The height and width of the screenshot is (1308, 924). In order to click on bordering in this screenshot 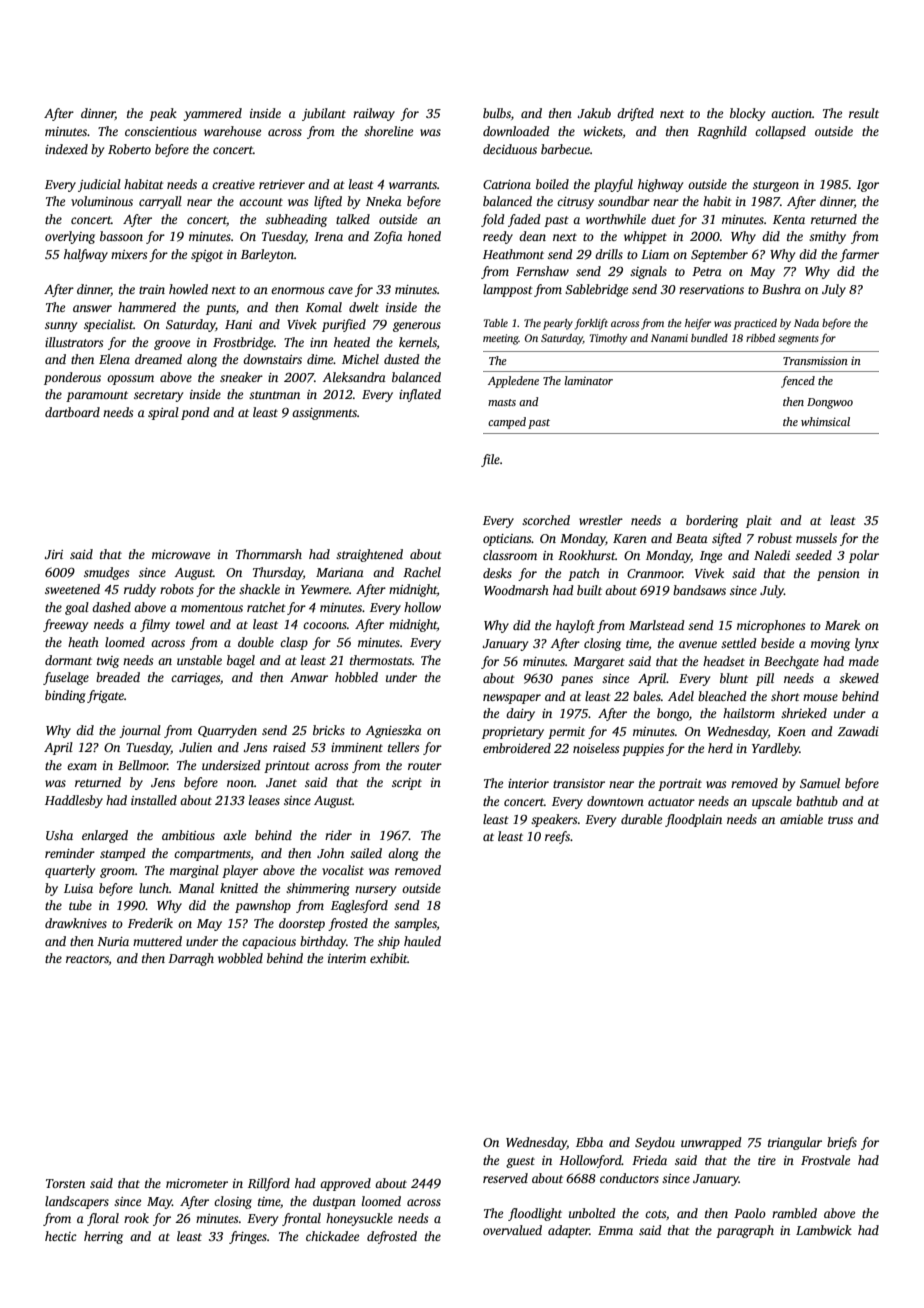, I will do `click(712, 521)`.
